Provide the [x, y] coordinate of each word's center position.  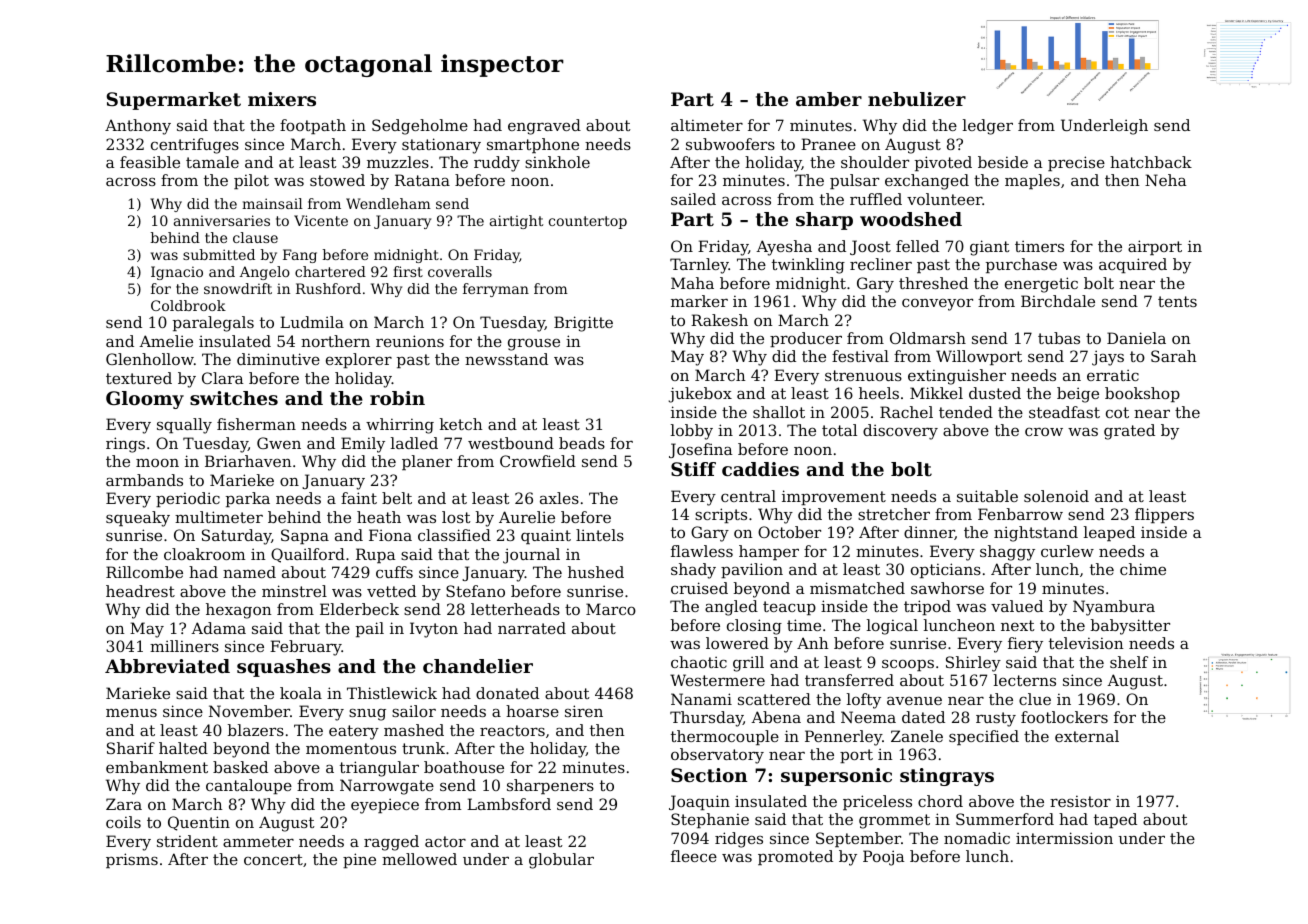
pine [359, 860]
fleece [694, 856]
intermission [1064, 838]
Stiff [693, 469]
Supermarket [173, 101]
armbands [144, 480]
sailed [693, 199]
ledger [988, 127]
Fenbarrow [1020, 514]
